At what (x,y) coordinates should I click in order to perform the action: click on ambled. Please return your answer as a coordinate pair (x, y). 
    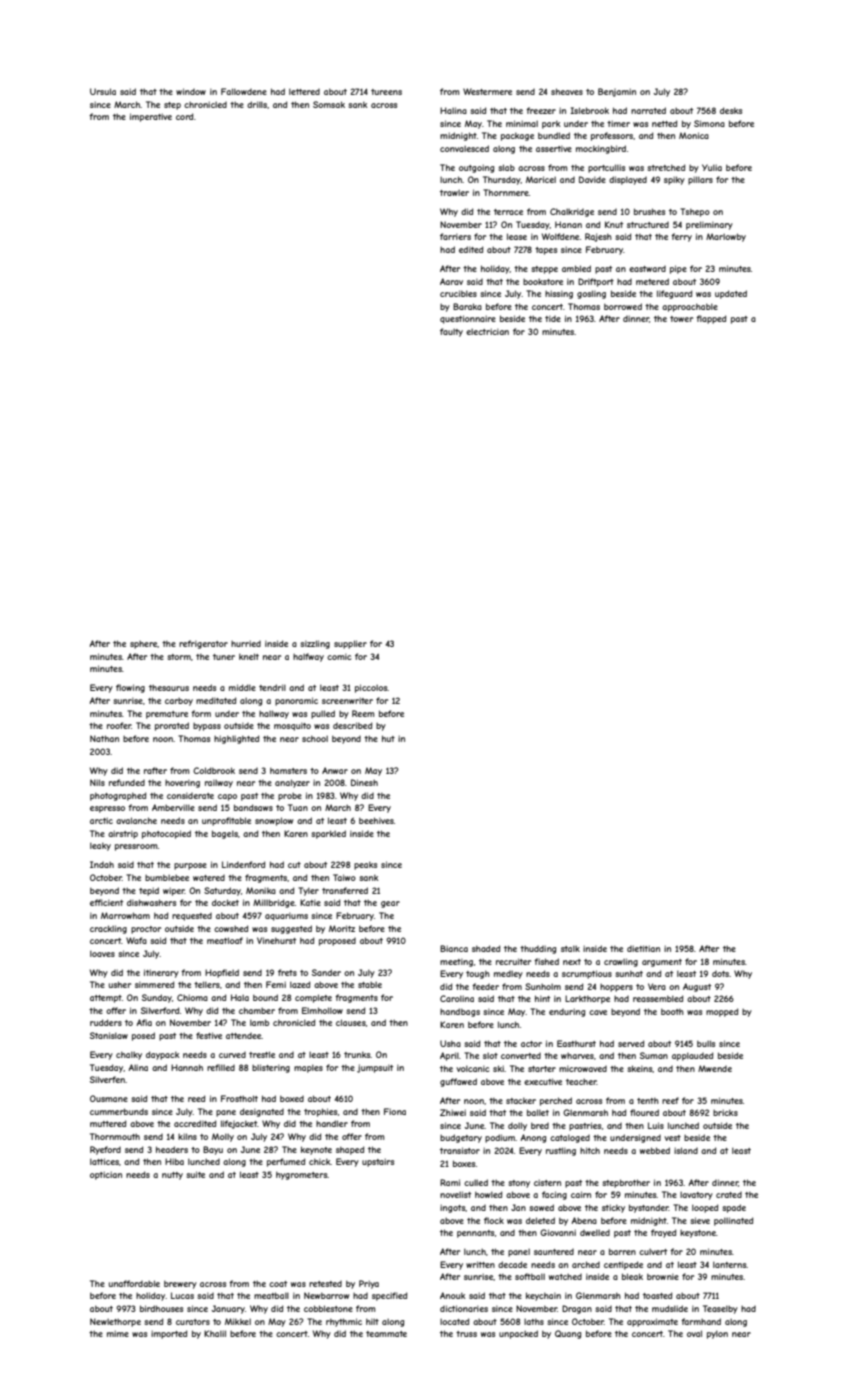
    Looking at the image, I should click on (576, 268).
